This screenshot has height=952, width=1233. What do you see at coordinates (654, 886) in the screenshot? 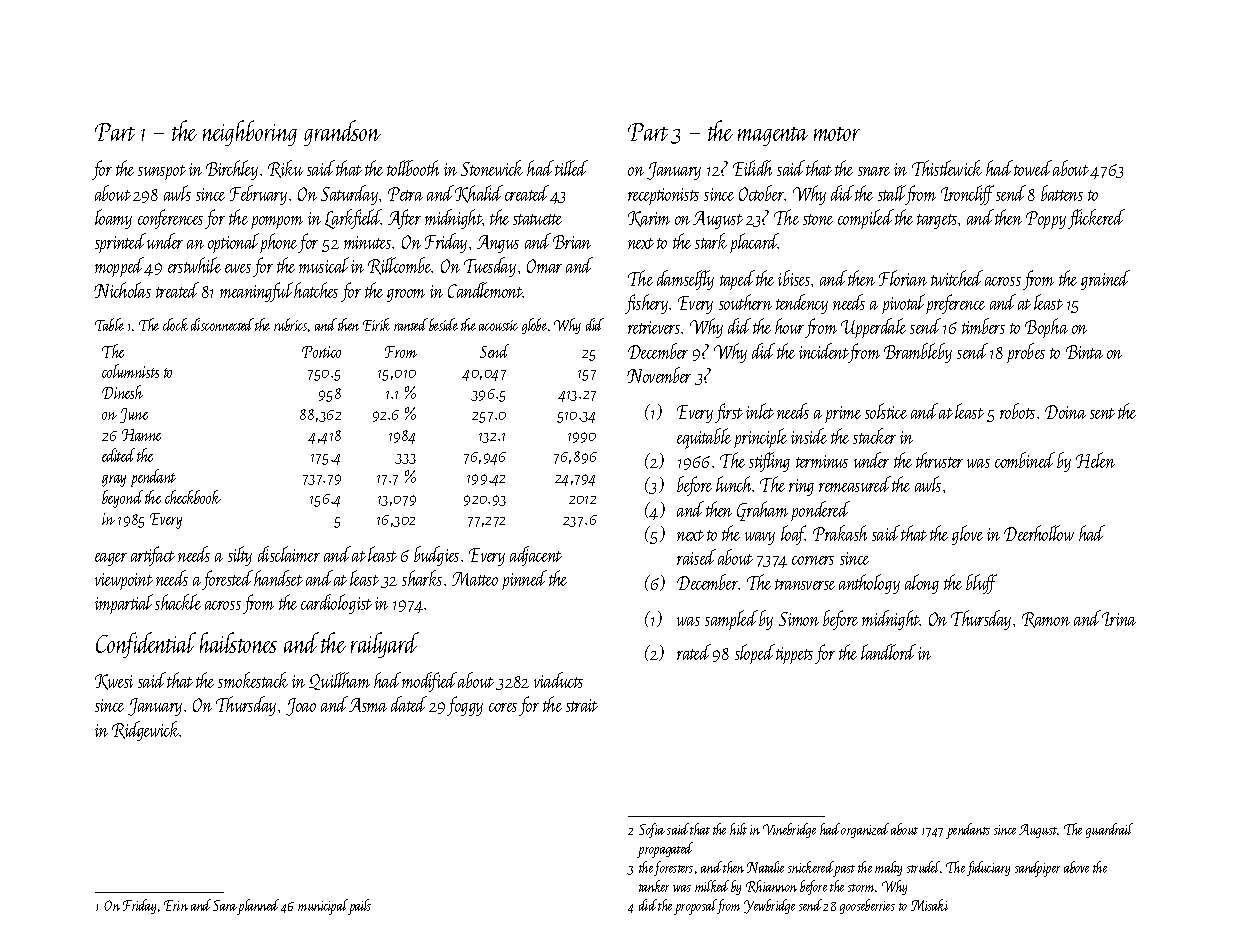
I see `tanker` at bounding box center [654, 886].
